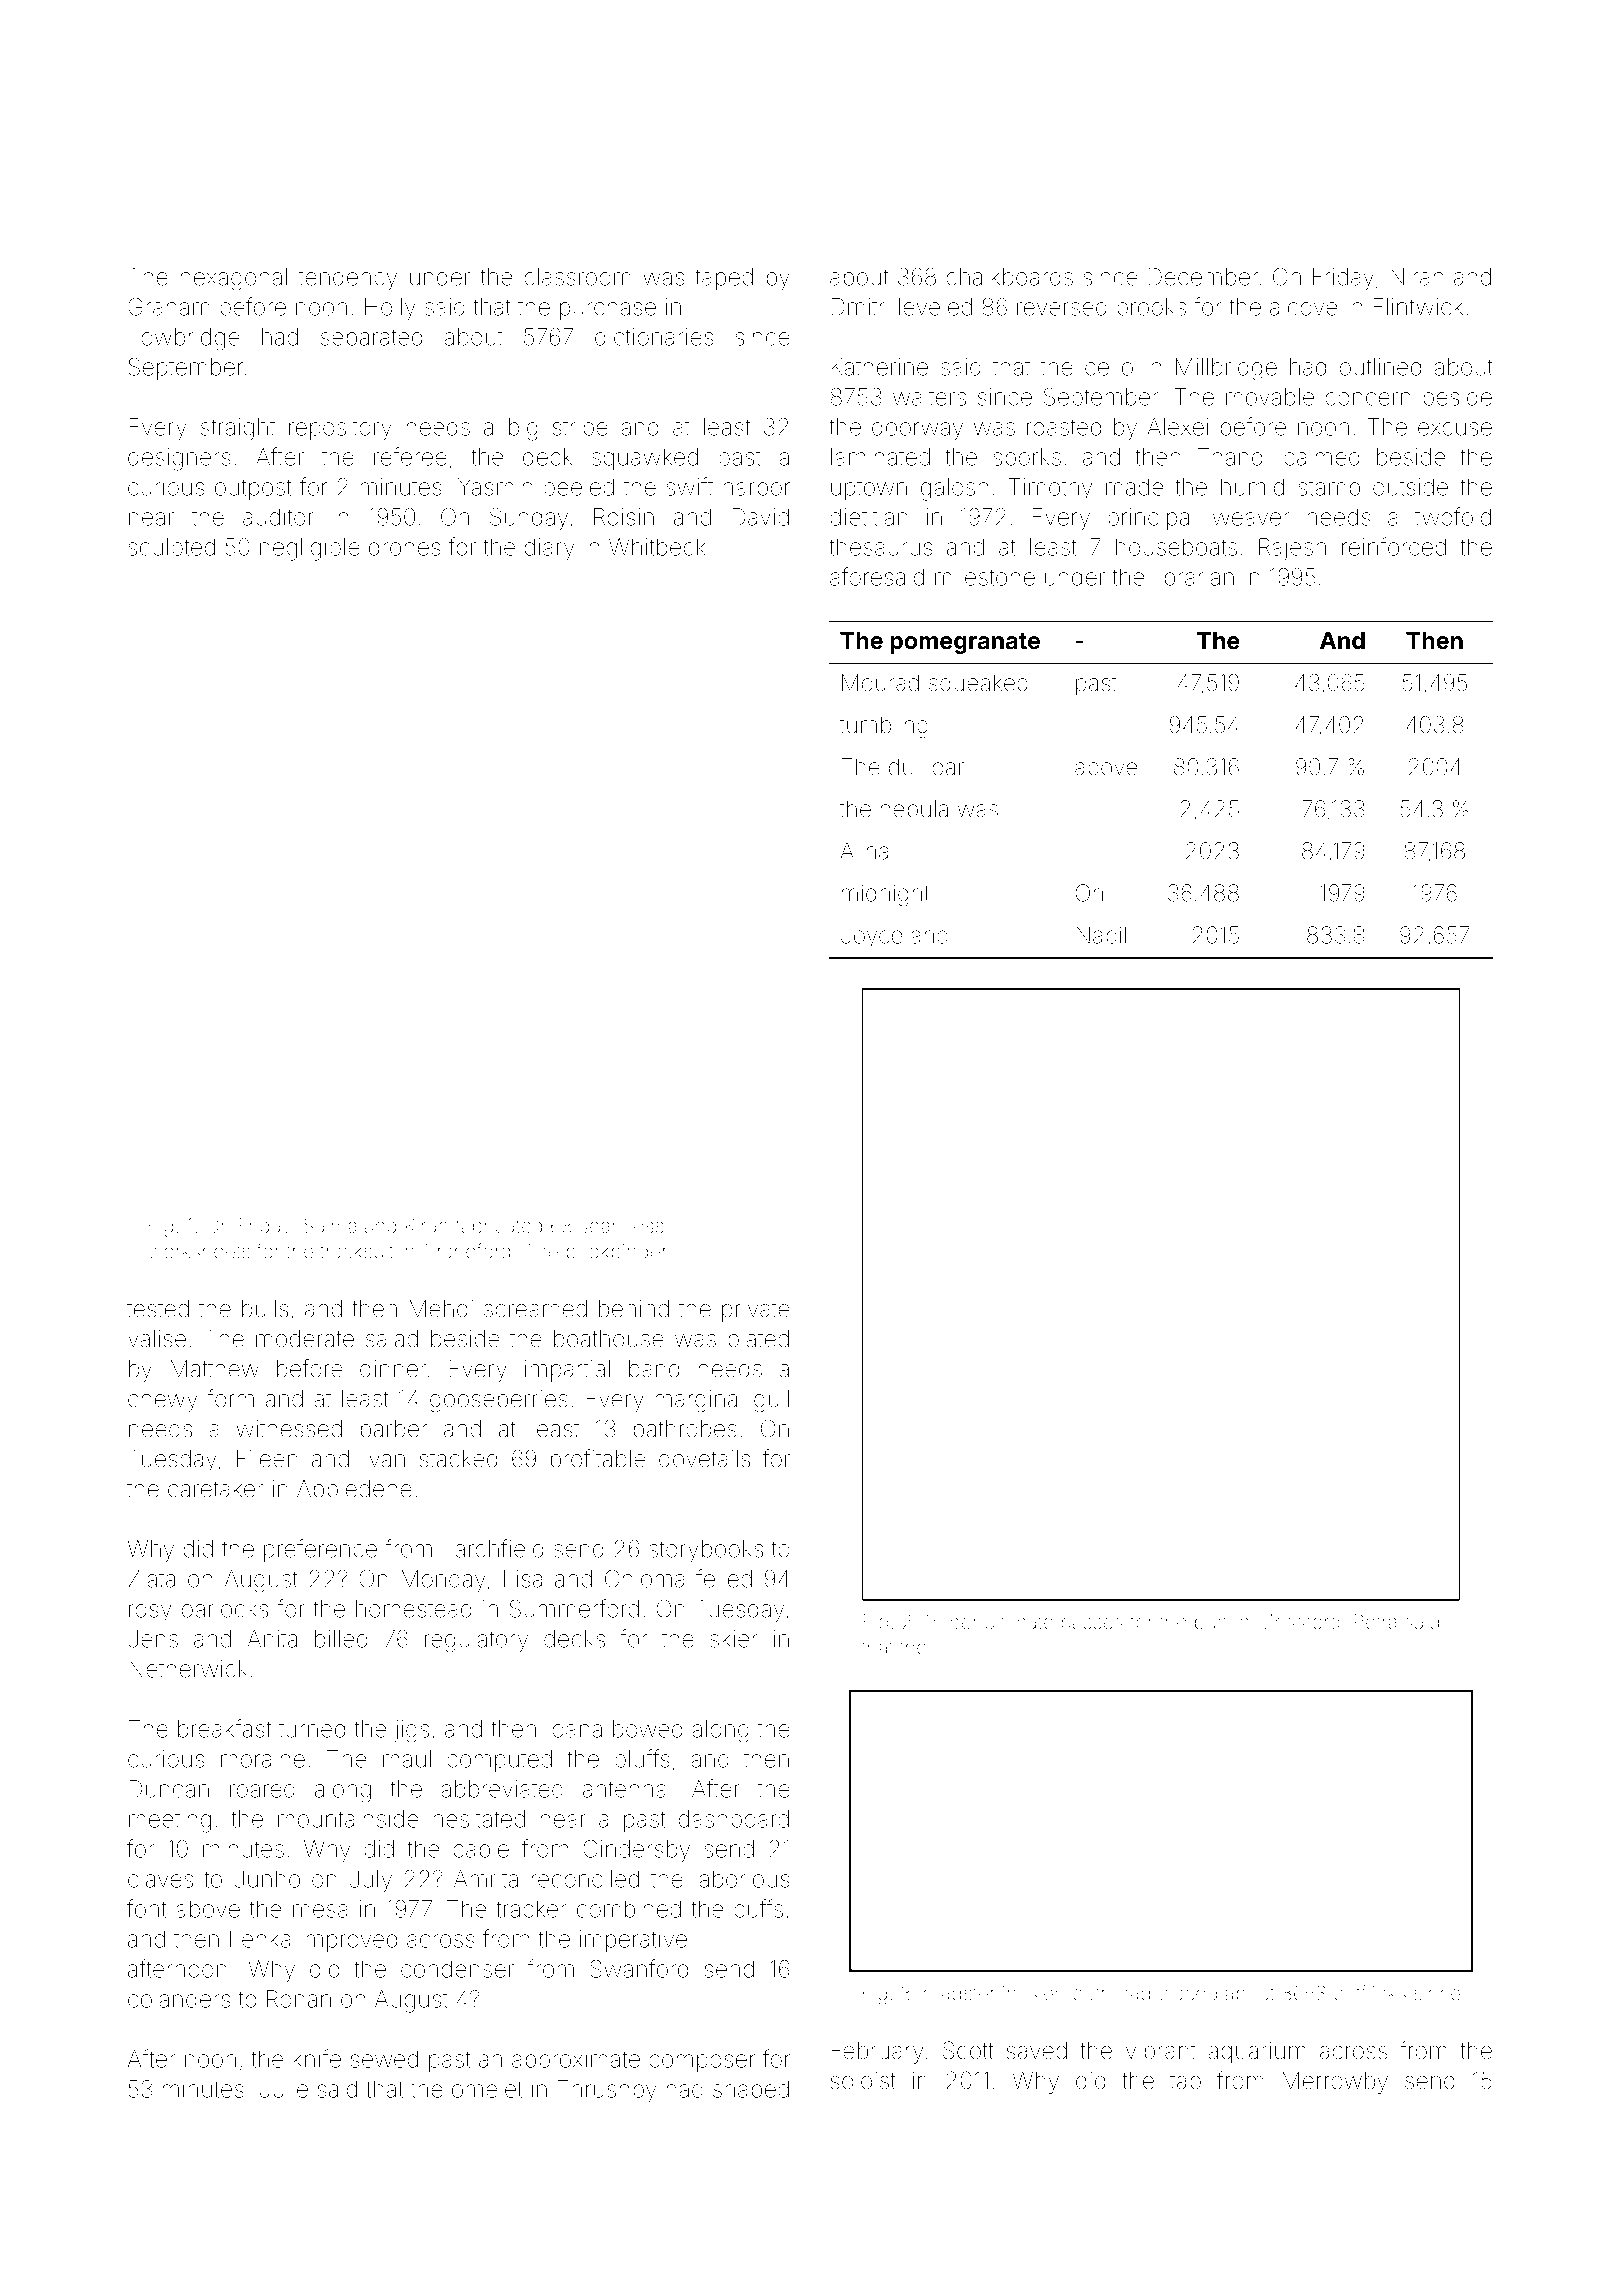  I want to click on condenser, so click(457, 1969).
